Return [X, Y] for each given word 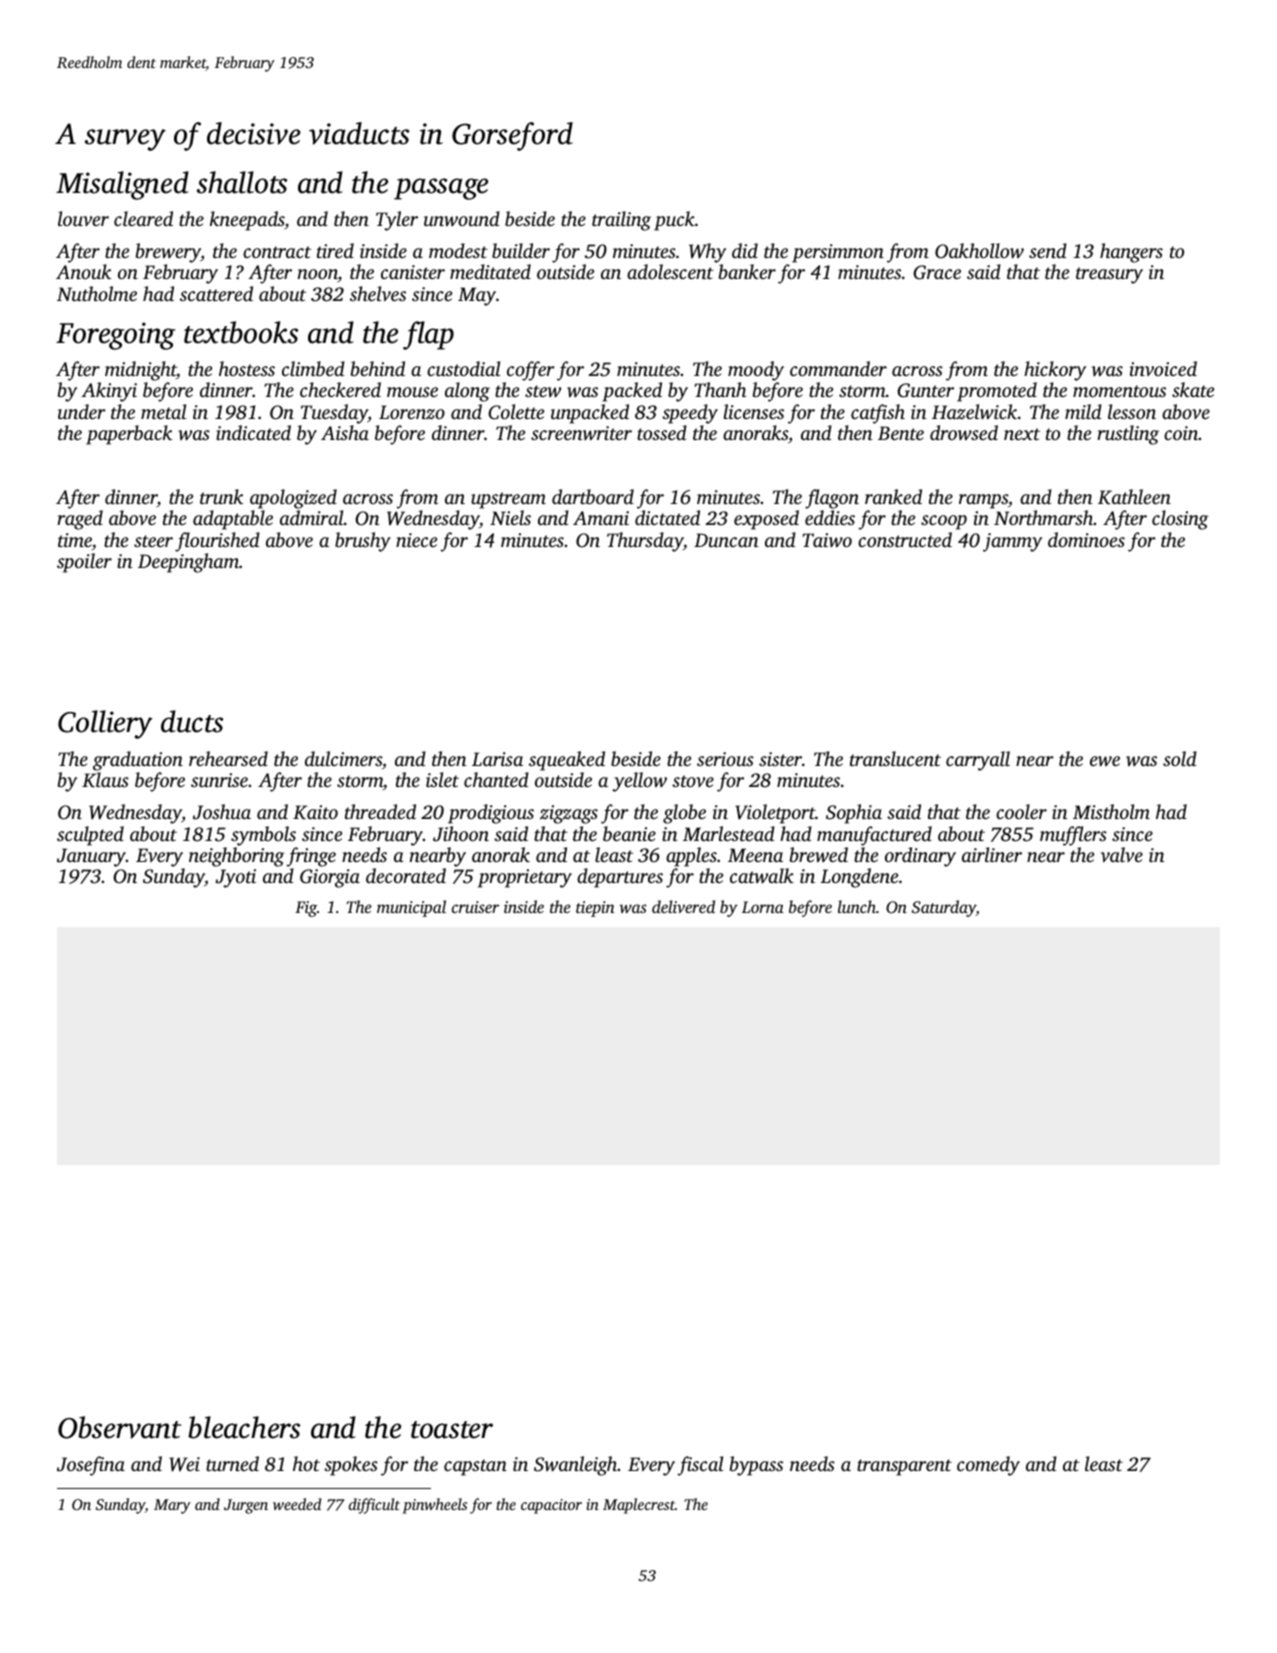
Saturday [944, 908]
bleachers [244, 1427]
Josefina [91, 1466]
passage [441, 189]
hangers [1131, 253]
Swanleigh [575, 1466]
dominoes [1086, 539]
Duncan [726, 540]
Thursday [645, 542]
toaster [452, 1430]
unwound [462, 219]
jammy [1012, 542]
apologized [293, 499]
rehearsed [228, 758]
